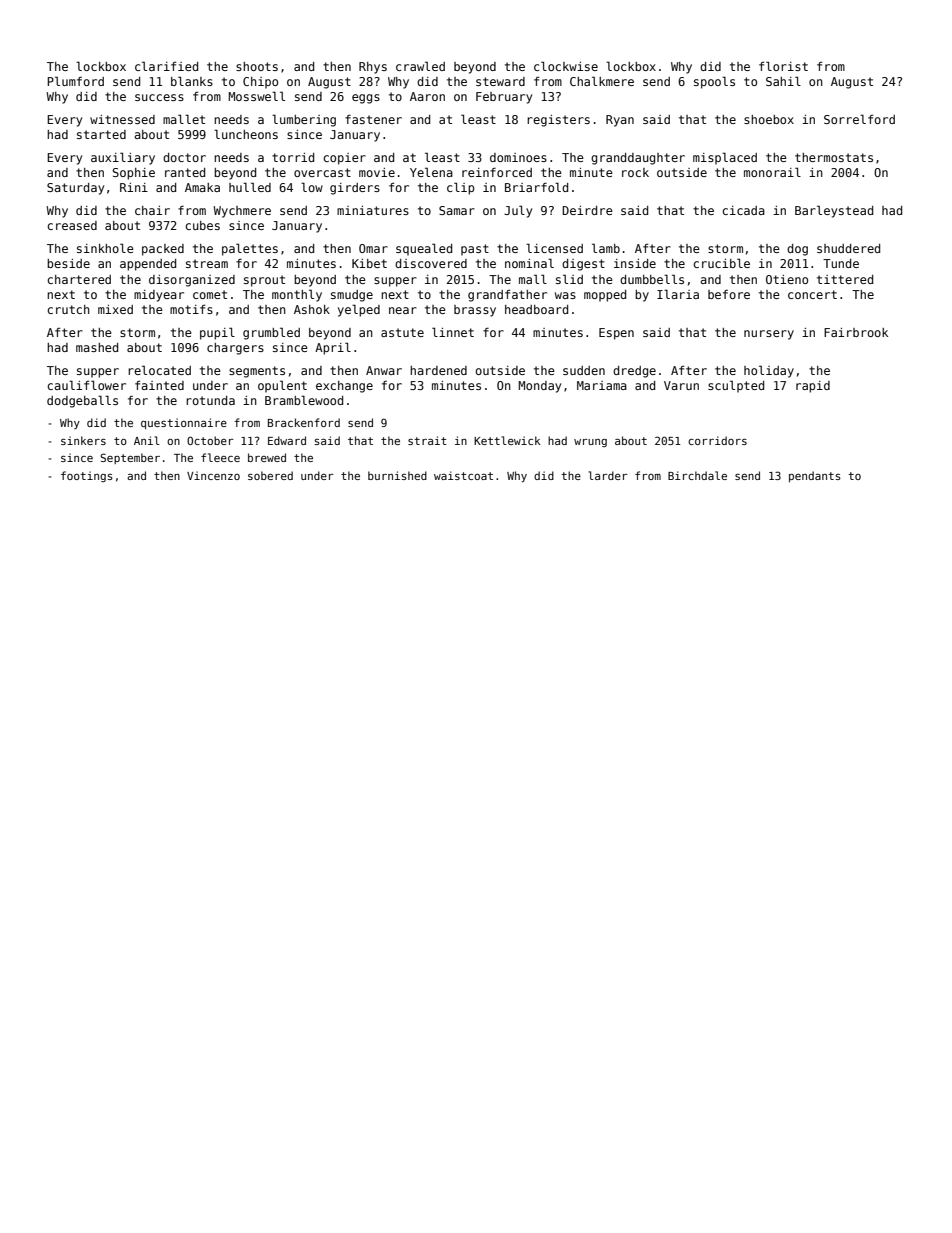  I want to click on luncheons, so click(246, 134).
